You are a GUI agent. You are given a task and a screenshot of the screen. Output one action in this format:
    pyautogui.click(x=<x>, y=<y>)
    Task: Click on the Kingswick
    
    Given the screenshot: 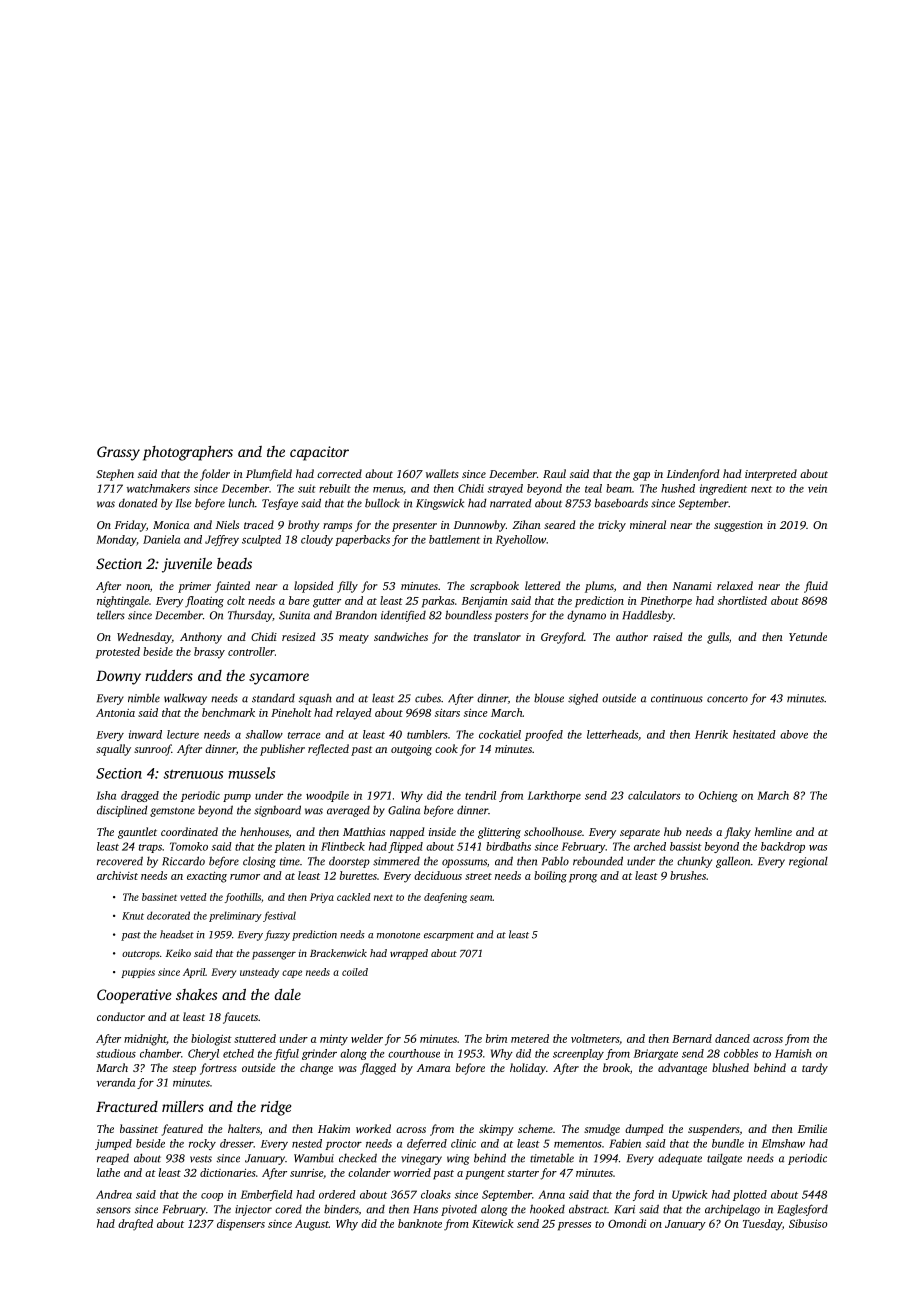 What is the action you would take?
    pyautogui.click(x=440, y=504)
